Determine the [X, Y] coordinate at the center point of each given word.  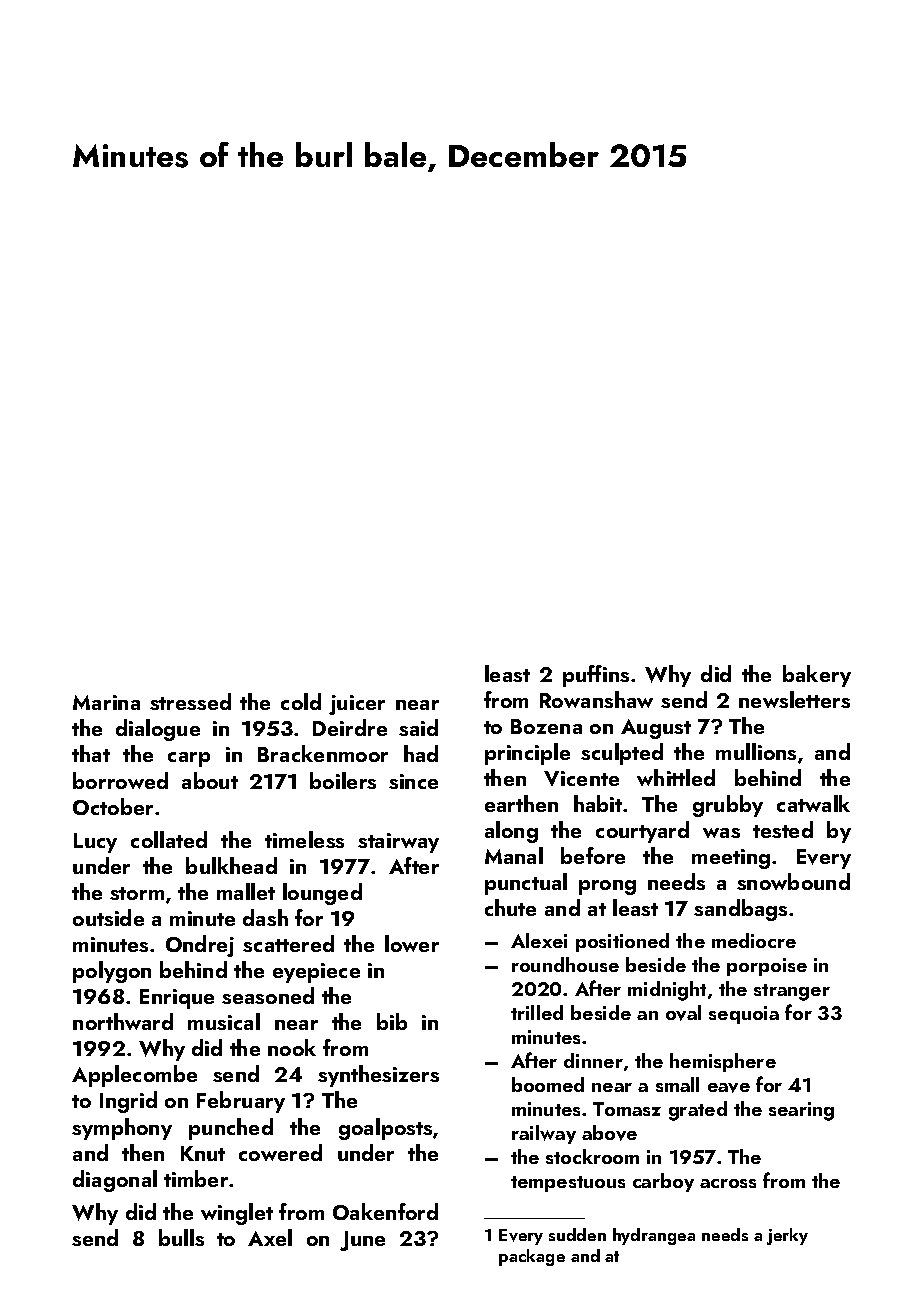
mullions [756, 751]
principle [527, 754]
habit [598, 803]
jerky [787, 1236]
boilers [343, 780]
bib [392, 1021]
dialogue [158, 730]
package [532, 1257]
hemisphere [723, 1062]
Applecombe [134, 1076]
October [113, 806]
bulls [181, 1237]
